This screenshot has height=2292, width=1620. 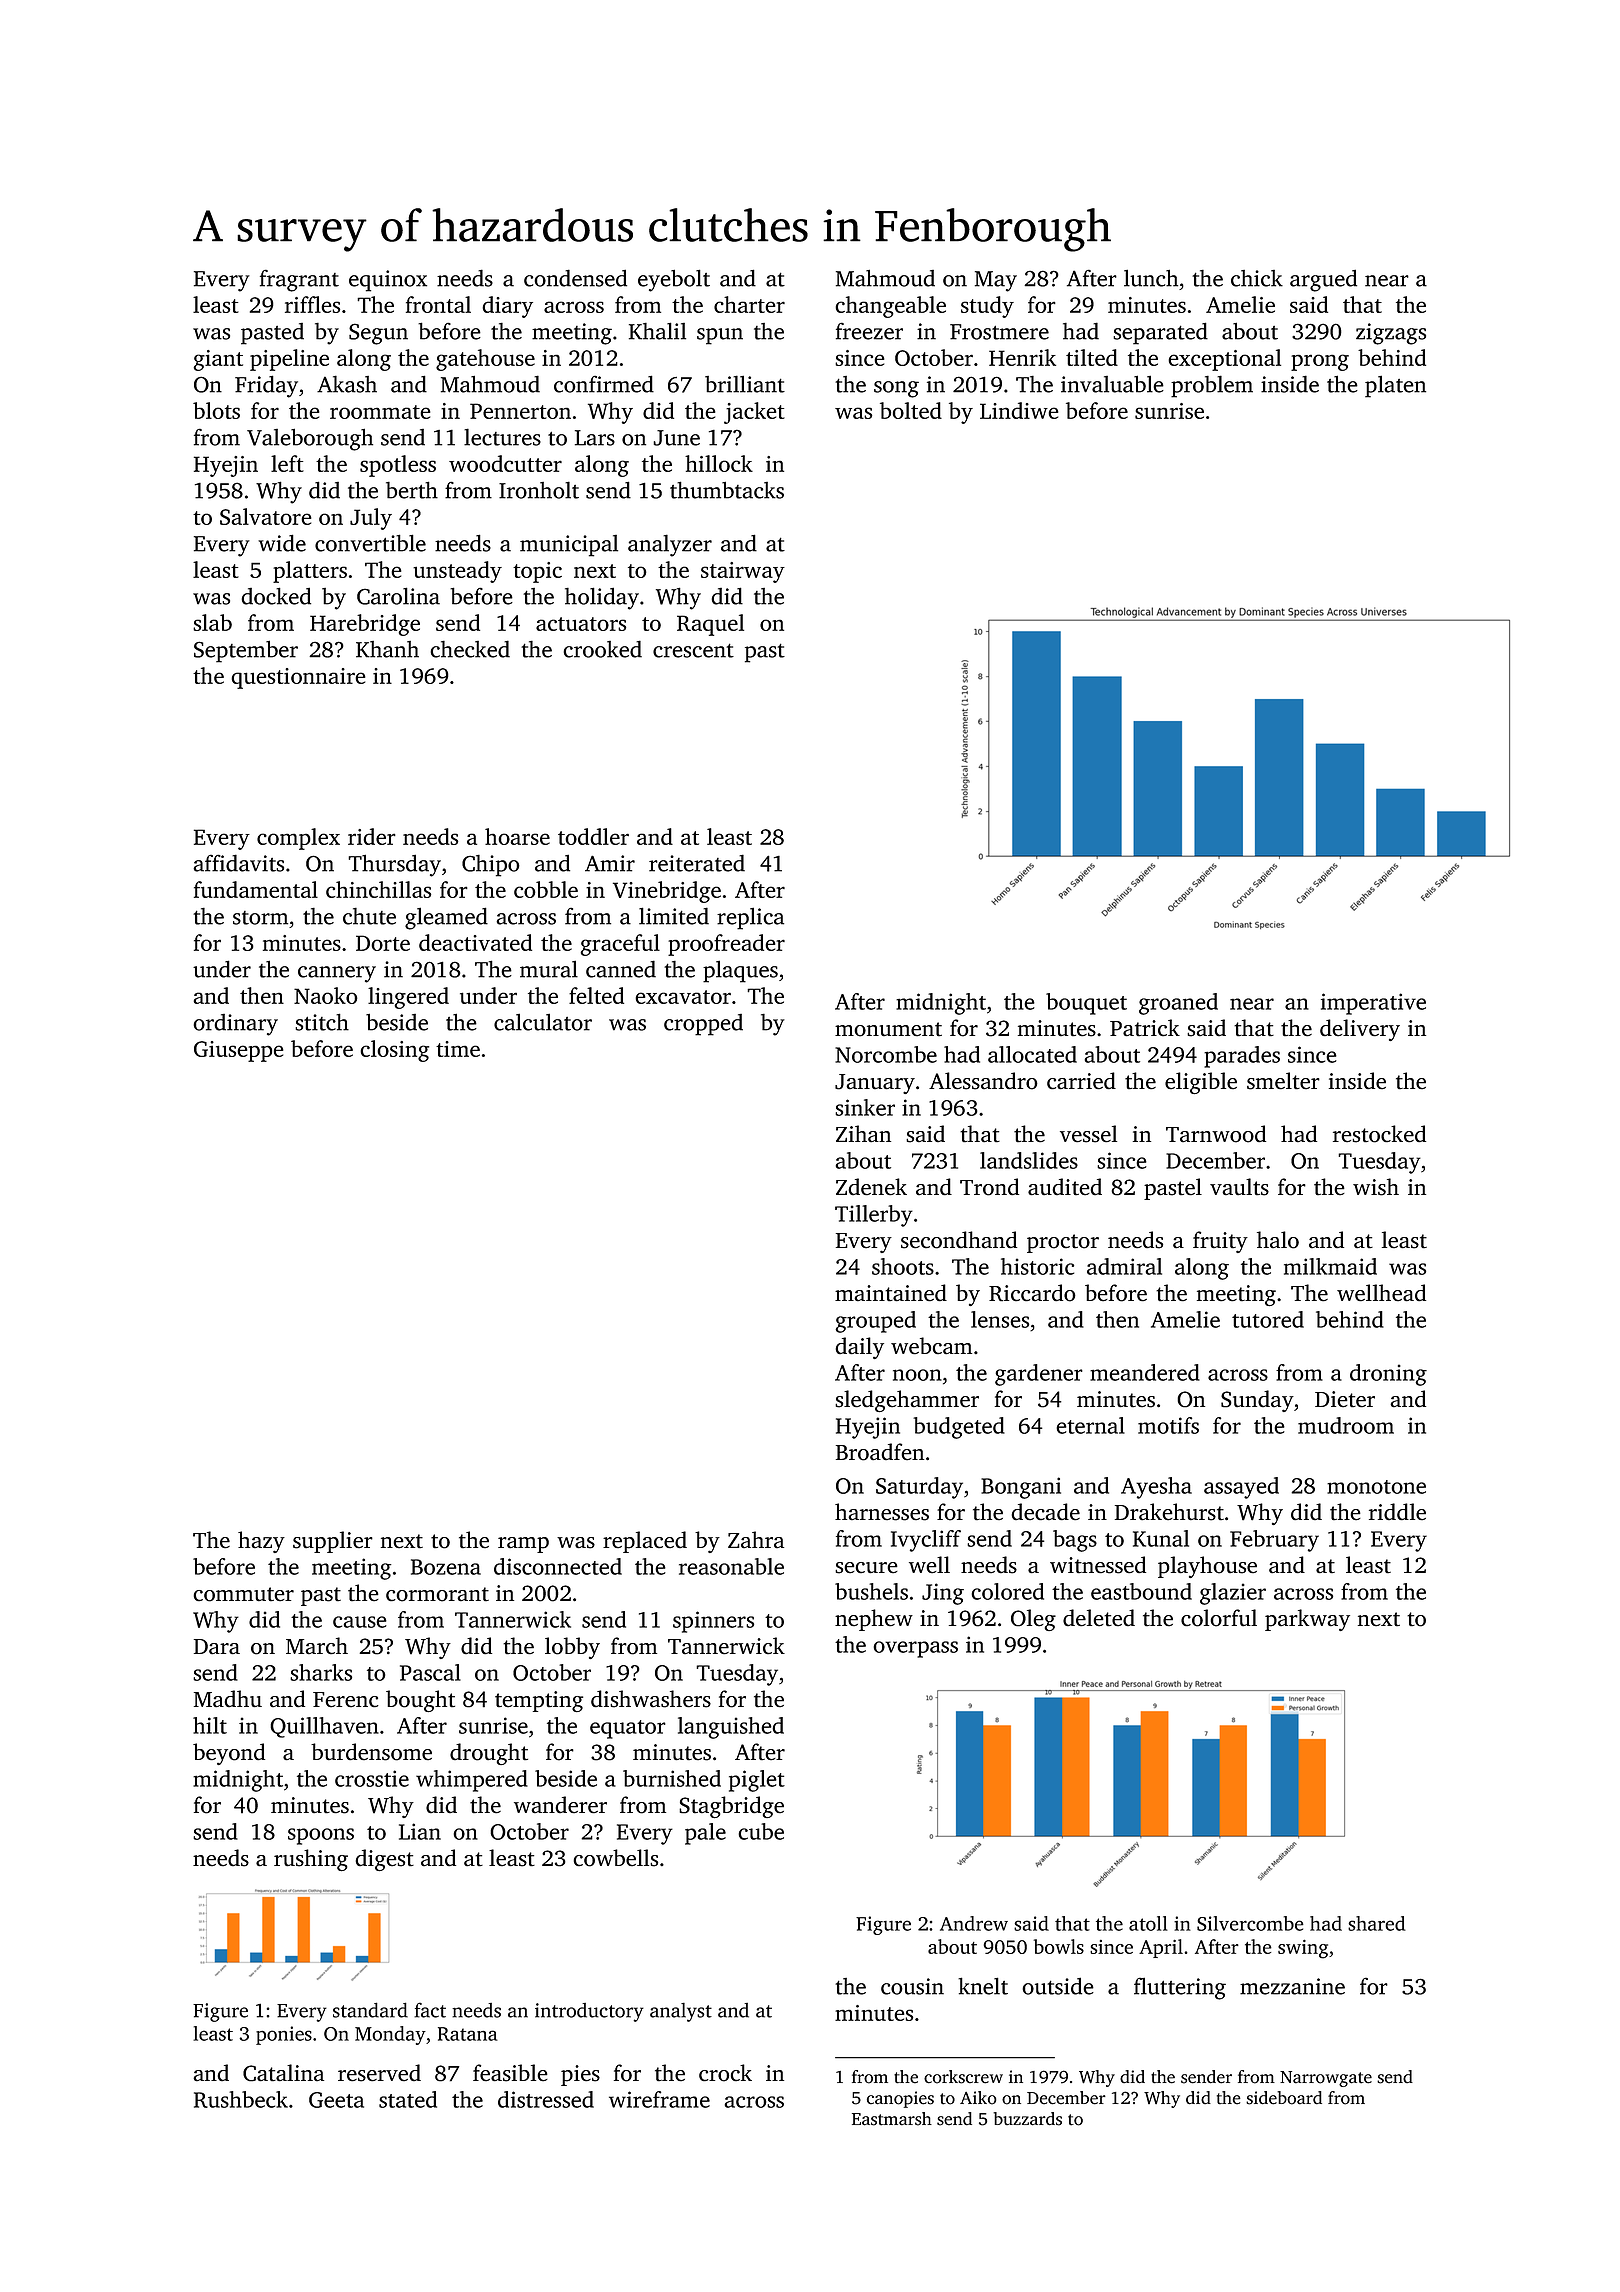 I want to click on wireframe, so click(x=659, y=2099).
